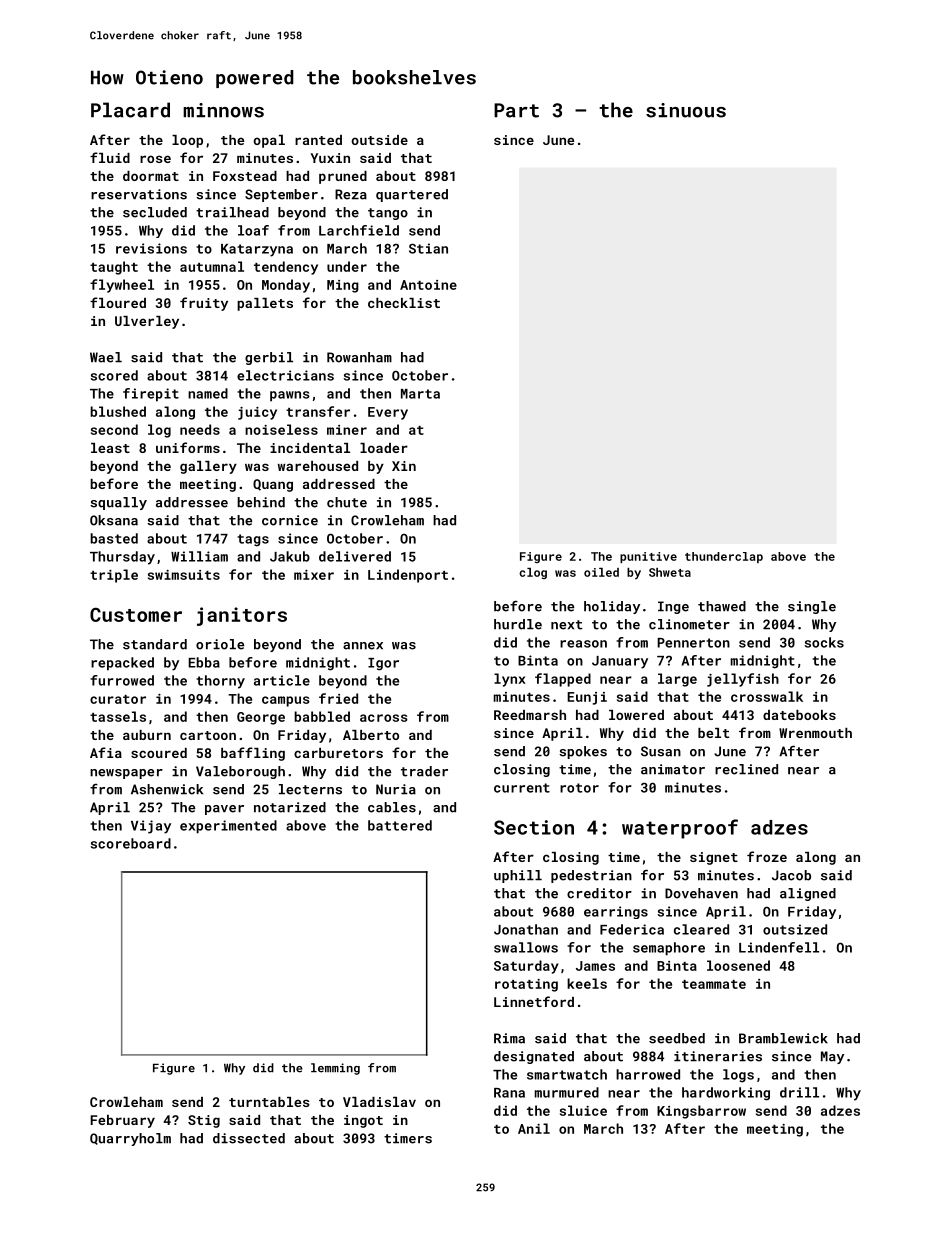  I want to click on outside, so click(379, 140).
